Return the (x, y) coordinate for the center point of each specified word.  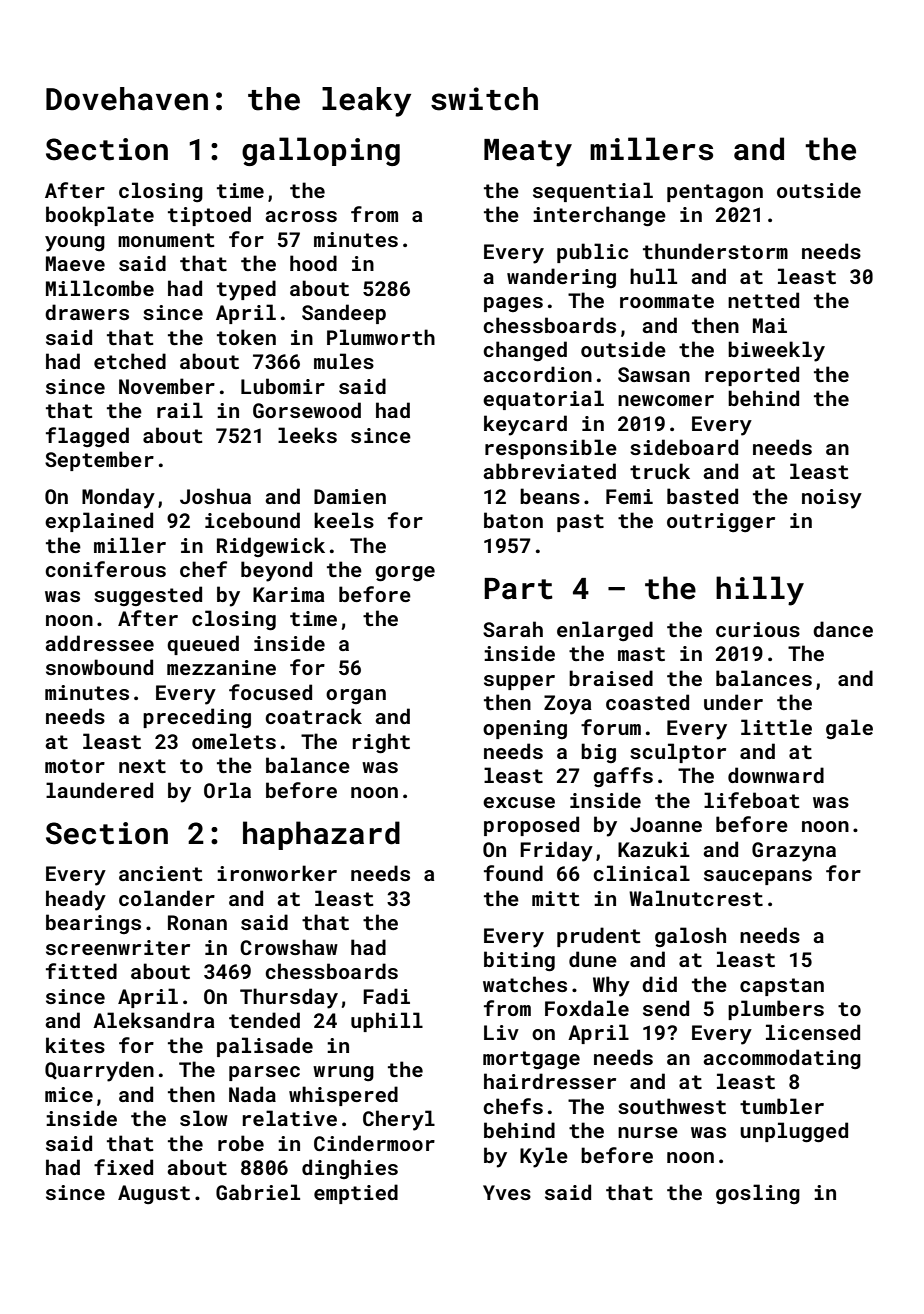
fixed (123, 1167)
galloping (321, 151)
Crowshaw (289, 947)
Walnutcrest (696, 898)
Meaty (528, 153)
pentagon (715, 193)
